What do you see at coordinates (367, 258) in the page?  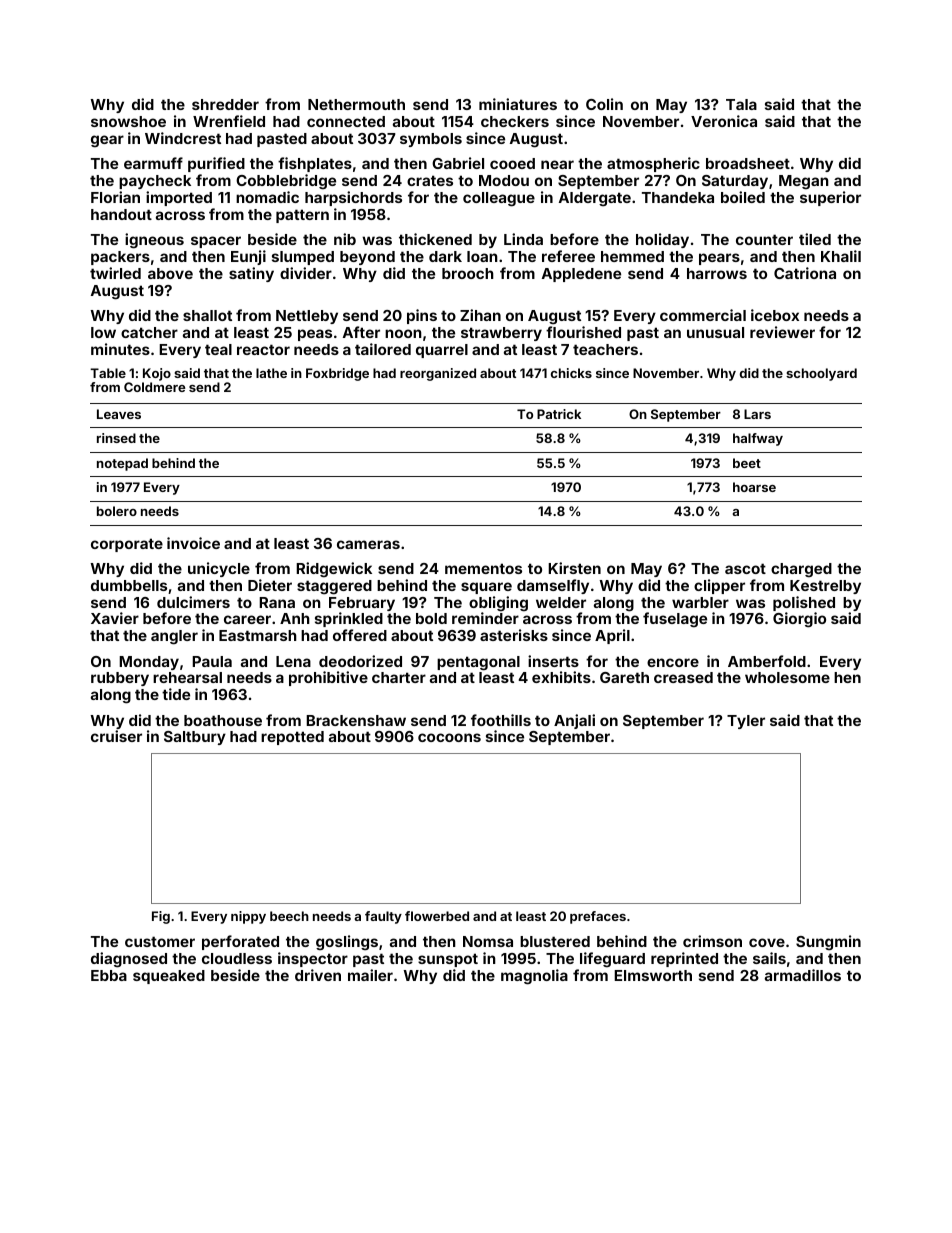 I see `beyond` at bounding box center [367, 258].
